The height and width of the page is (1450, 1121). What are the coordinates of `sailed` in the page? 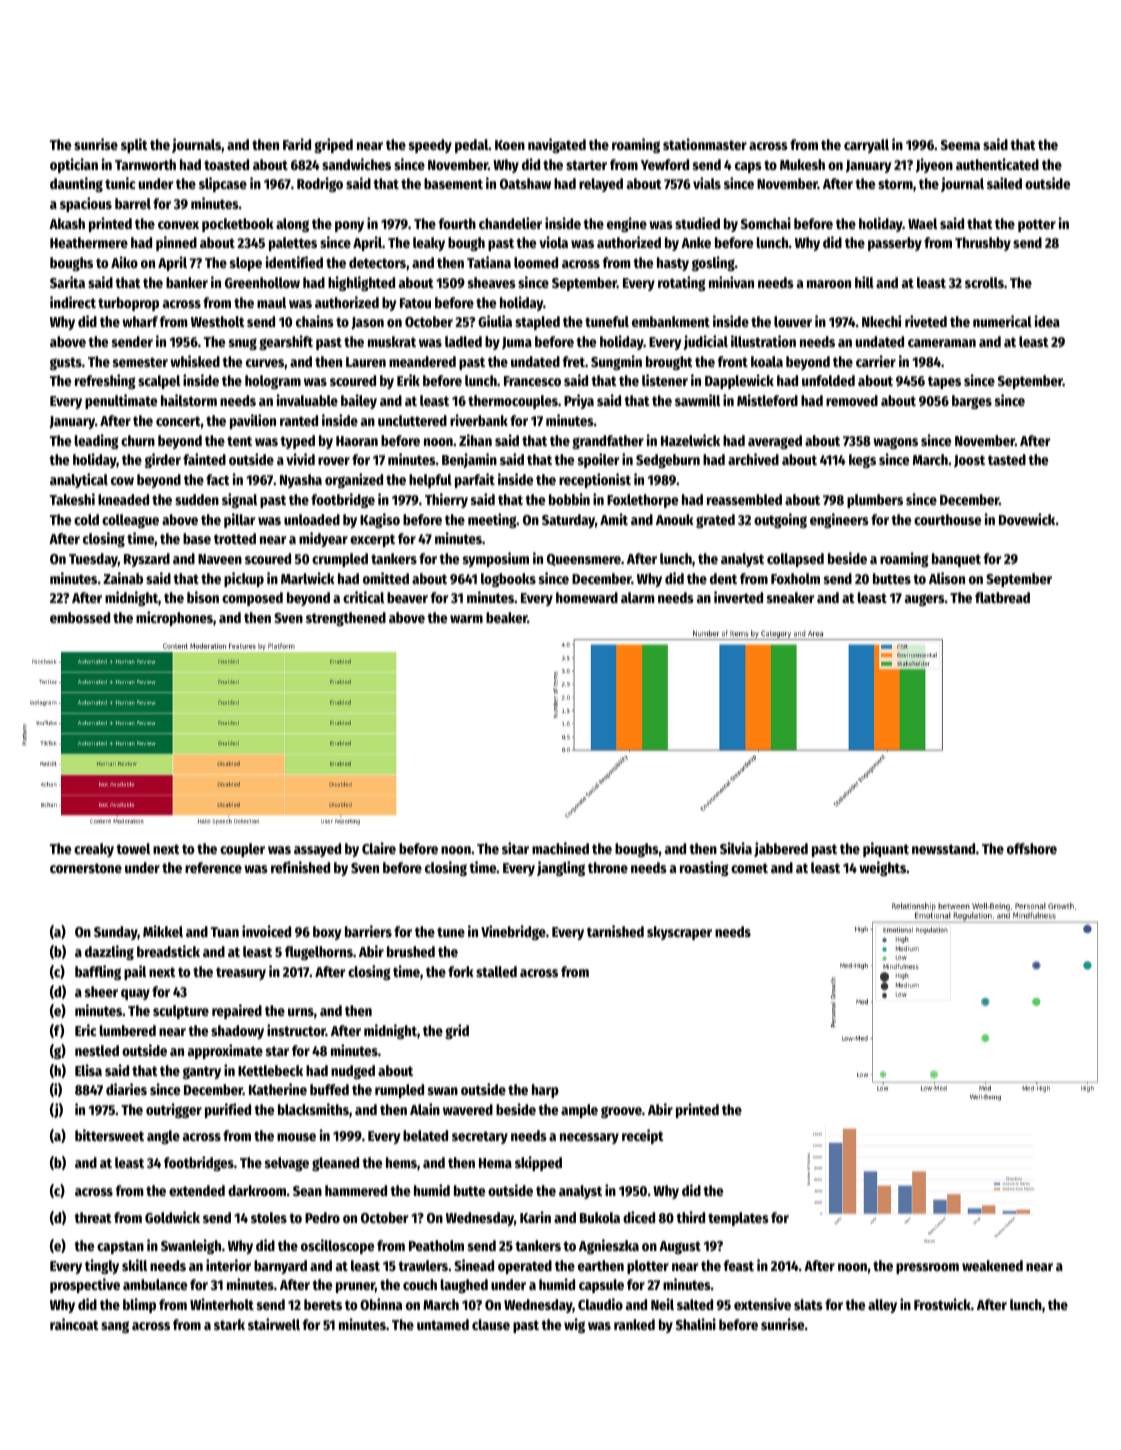 It's located at (1004, 183).
